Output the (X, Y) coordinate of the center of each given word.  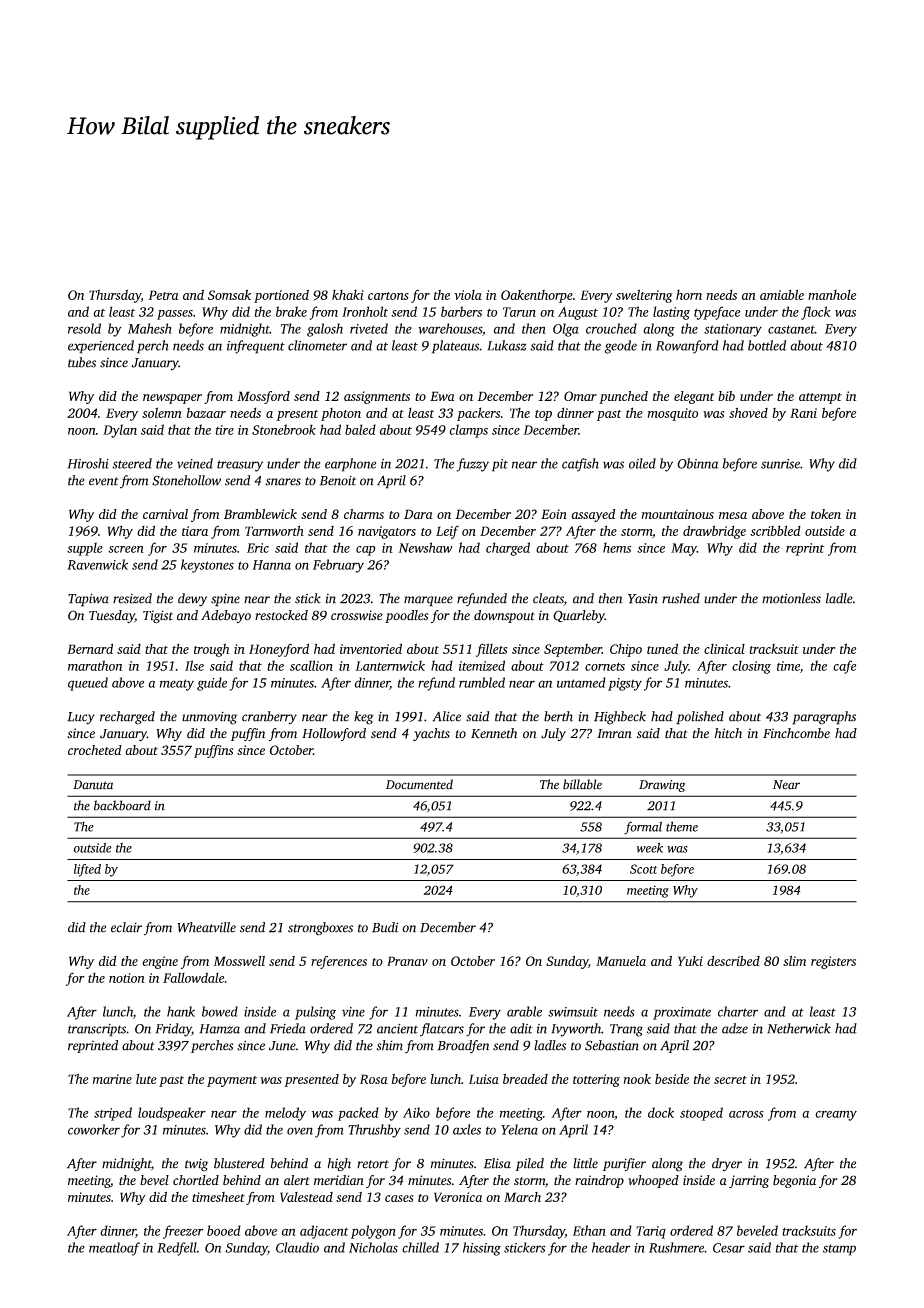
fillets (492, 650)
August (578, 313)
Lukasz (507, 345)
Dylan (120, 431)
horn (689, 295)
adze (735, 1028)
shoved (748, 412)
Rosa (374, 1079)
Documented (419, 784)
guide (212, 684)
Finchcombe (796, 733)
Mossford (263, 397)
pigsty (625, 684)
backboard (122, 805)
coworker (94, 1129)
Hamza (220, 1029)
